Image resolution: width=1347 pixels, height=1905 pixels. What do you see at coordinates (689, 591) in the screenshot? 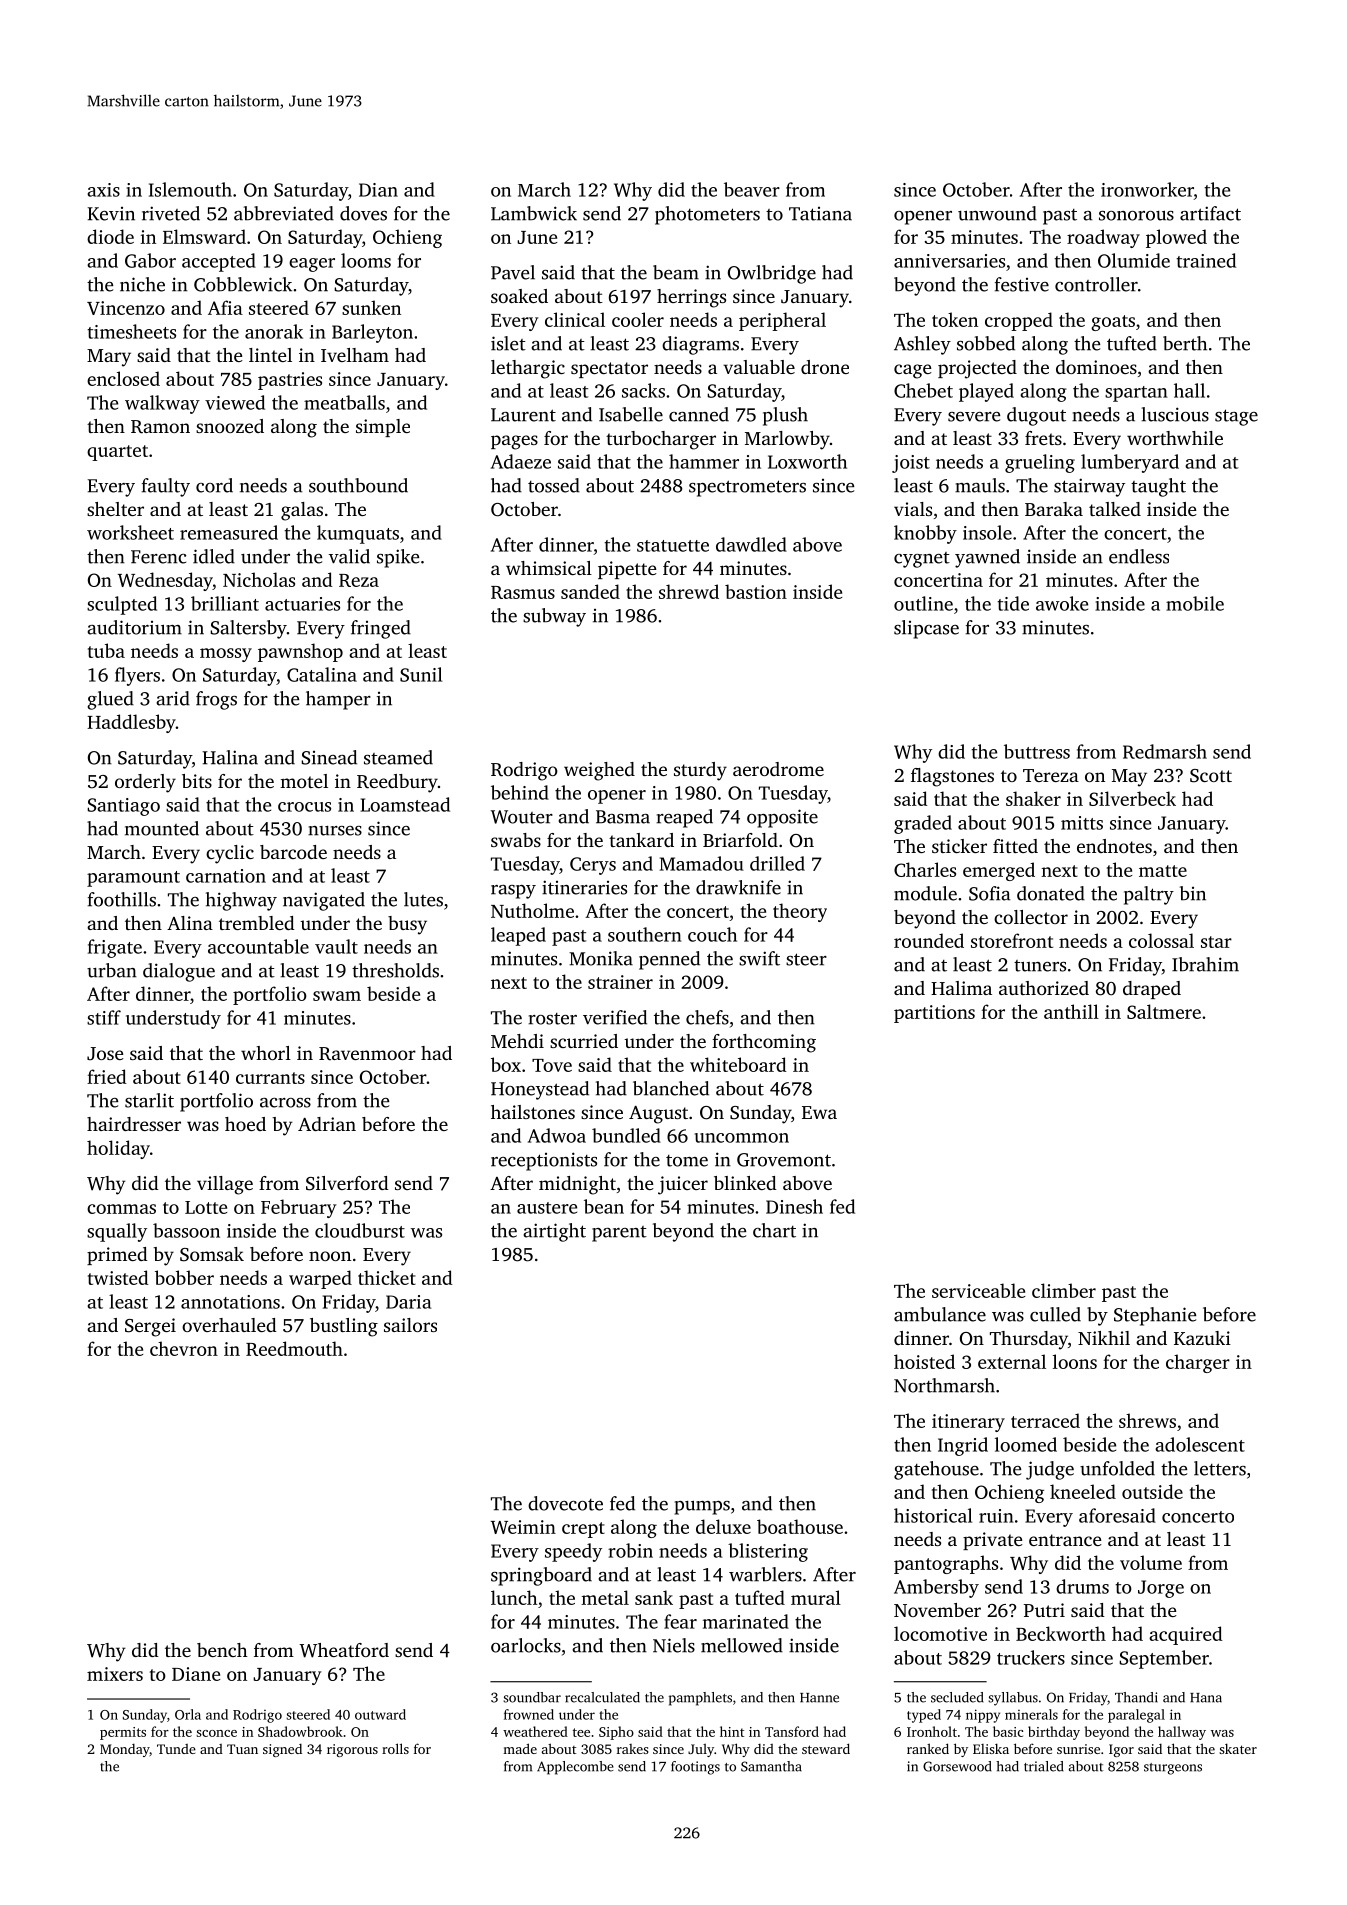
I see `shrewd` at bounding box center [689, 591].
